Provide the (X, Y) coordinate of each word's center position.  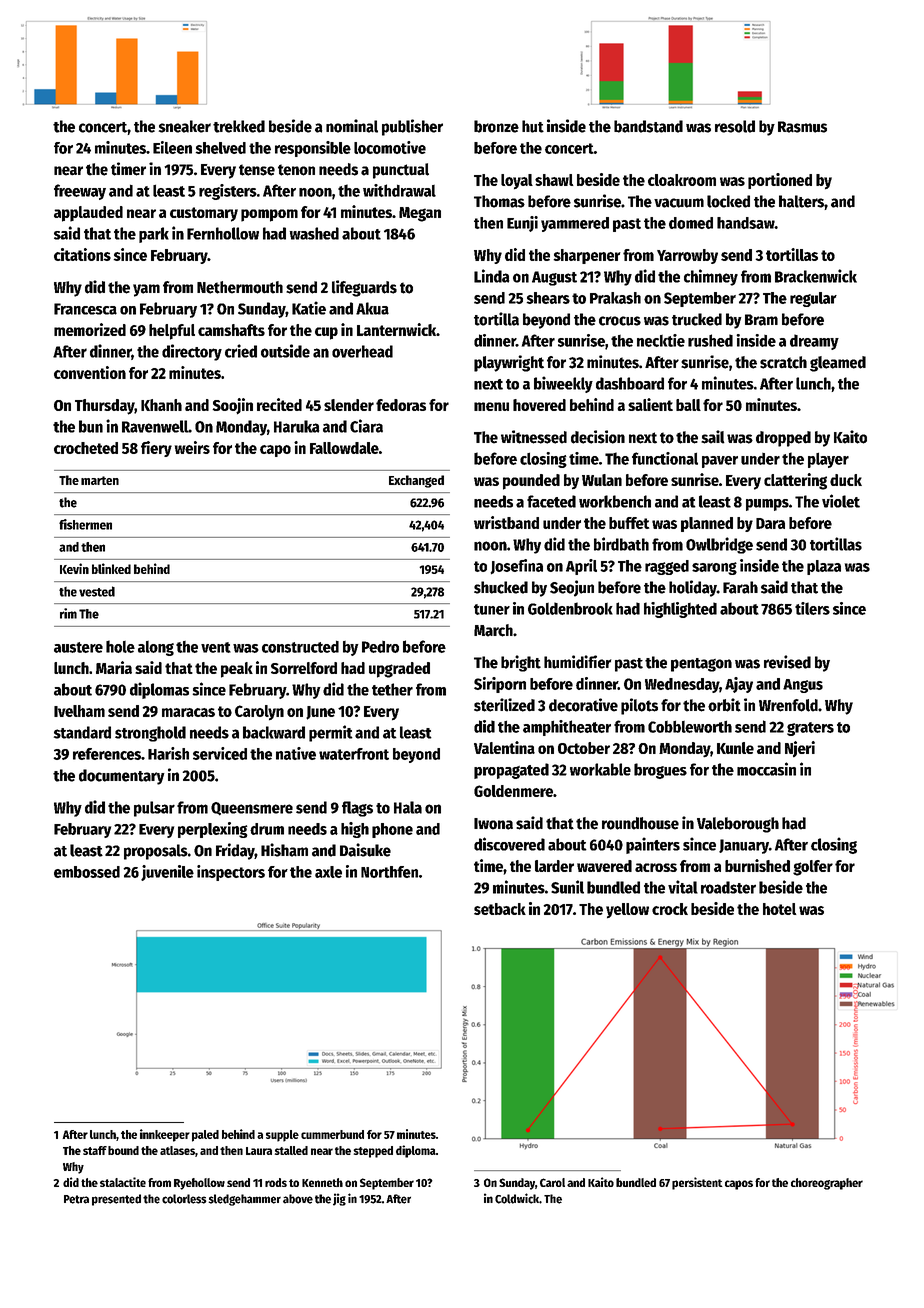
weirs (192, 447)
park (154, 235)
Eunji (522, 224)
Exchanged (416, 481)
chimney (711, 277)
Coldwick (517, 1198)
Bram (761, 320)
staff (95, 1150)
